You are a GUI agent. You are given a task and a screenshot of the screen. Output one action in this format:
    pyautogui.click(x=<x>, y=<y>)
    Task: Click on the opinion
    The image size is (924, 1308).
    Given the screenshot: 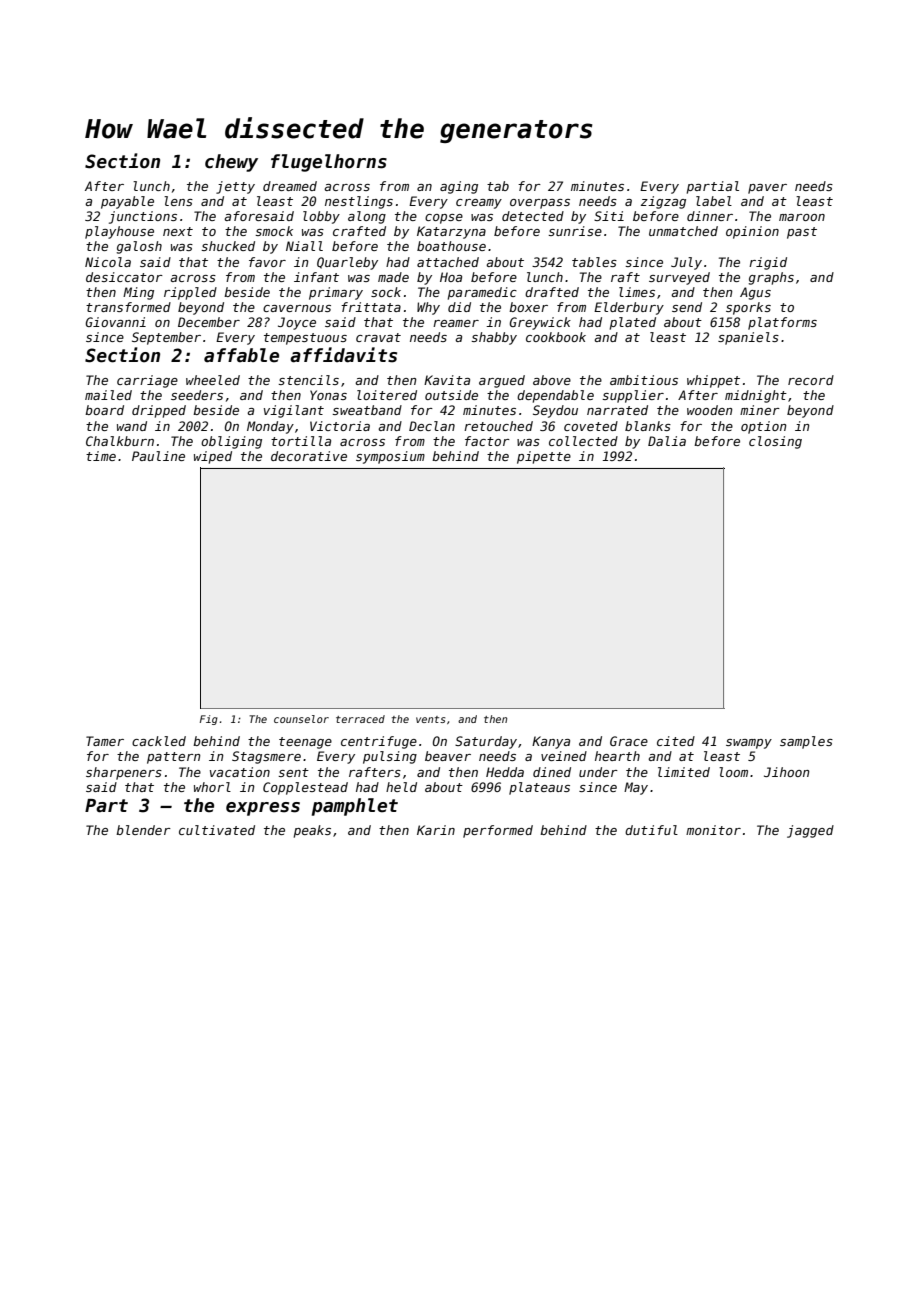 What is the action you would take?
    pyautogui.click(x=752, y=232)
